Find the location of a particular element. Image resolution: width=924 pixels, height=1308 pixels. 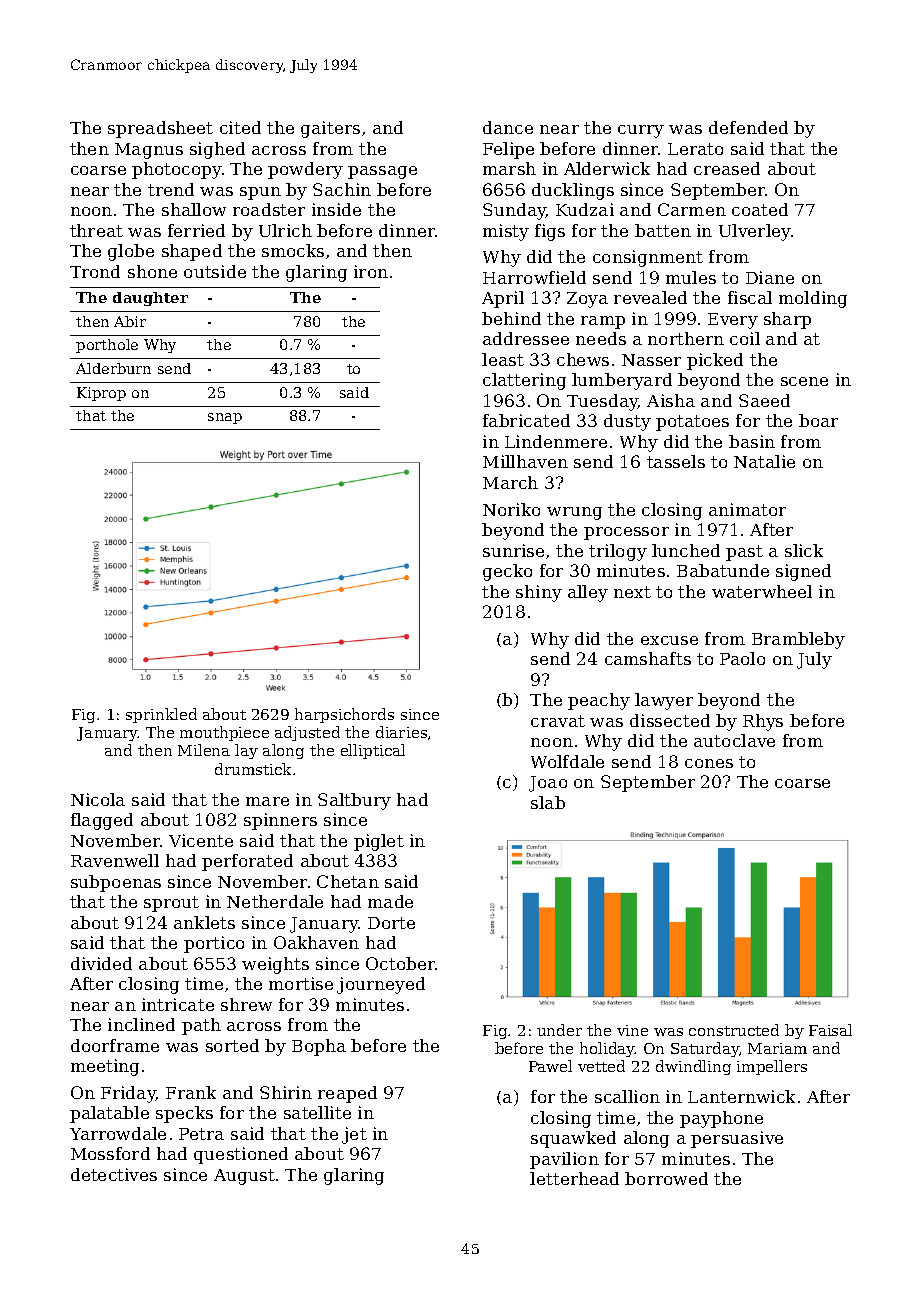

sprinkled is located at coordinates (161, 715).
